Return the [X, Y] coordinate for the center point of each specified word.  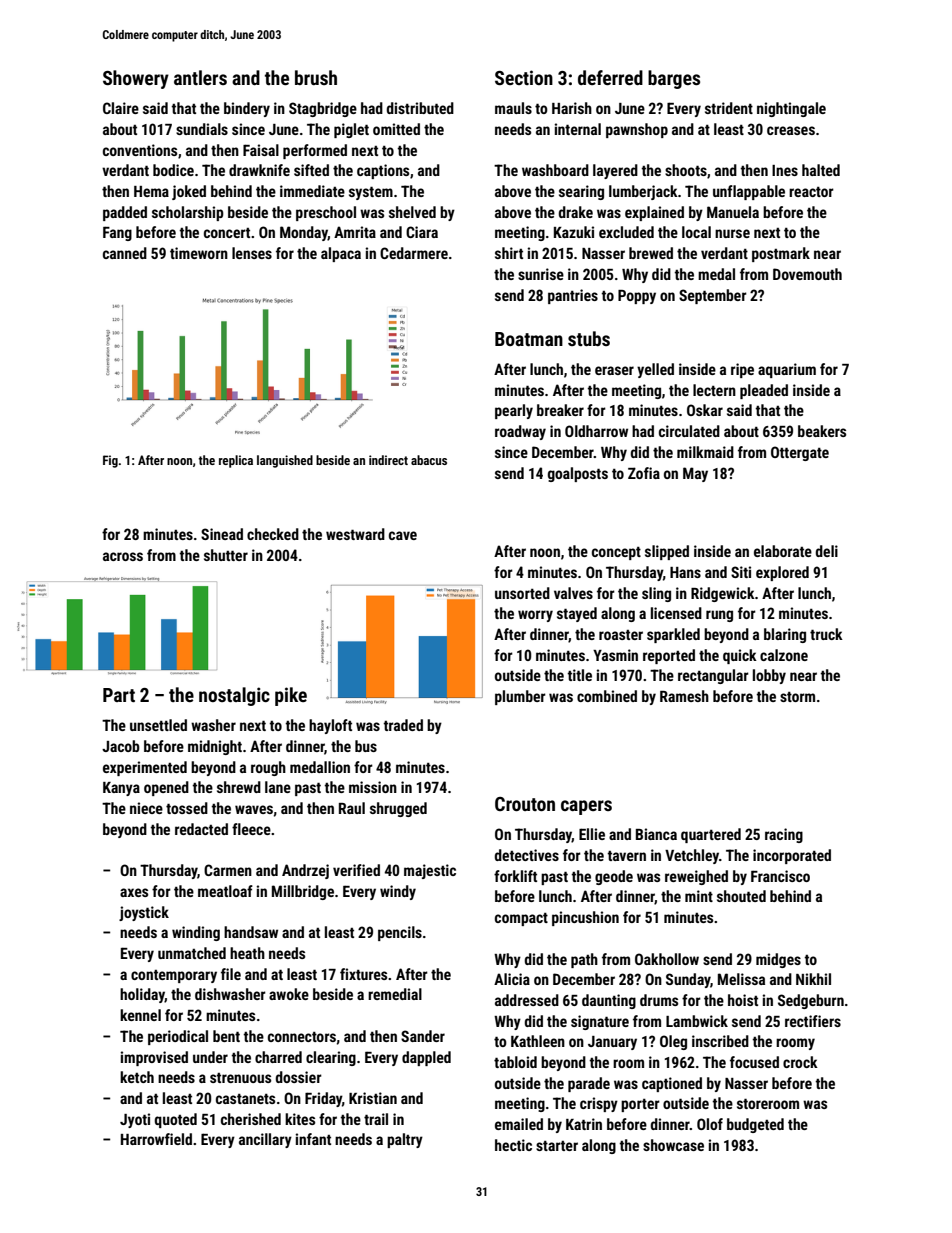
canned [125, 253]
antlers [200, 77]
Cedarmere [414, 253]
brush [316, 77]
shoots [686, 170]
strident [729, 108]
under [210, 1057]
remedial [395, 994]
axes [134, 892]
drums [659, 1000]
